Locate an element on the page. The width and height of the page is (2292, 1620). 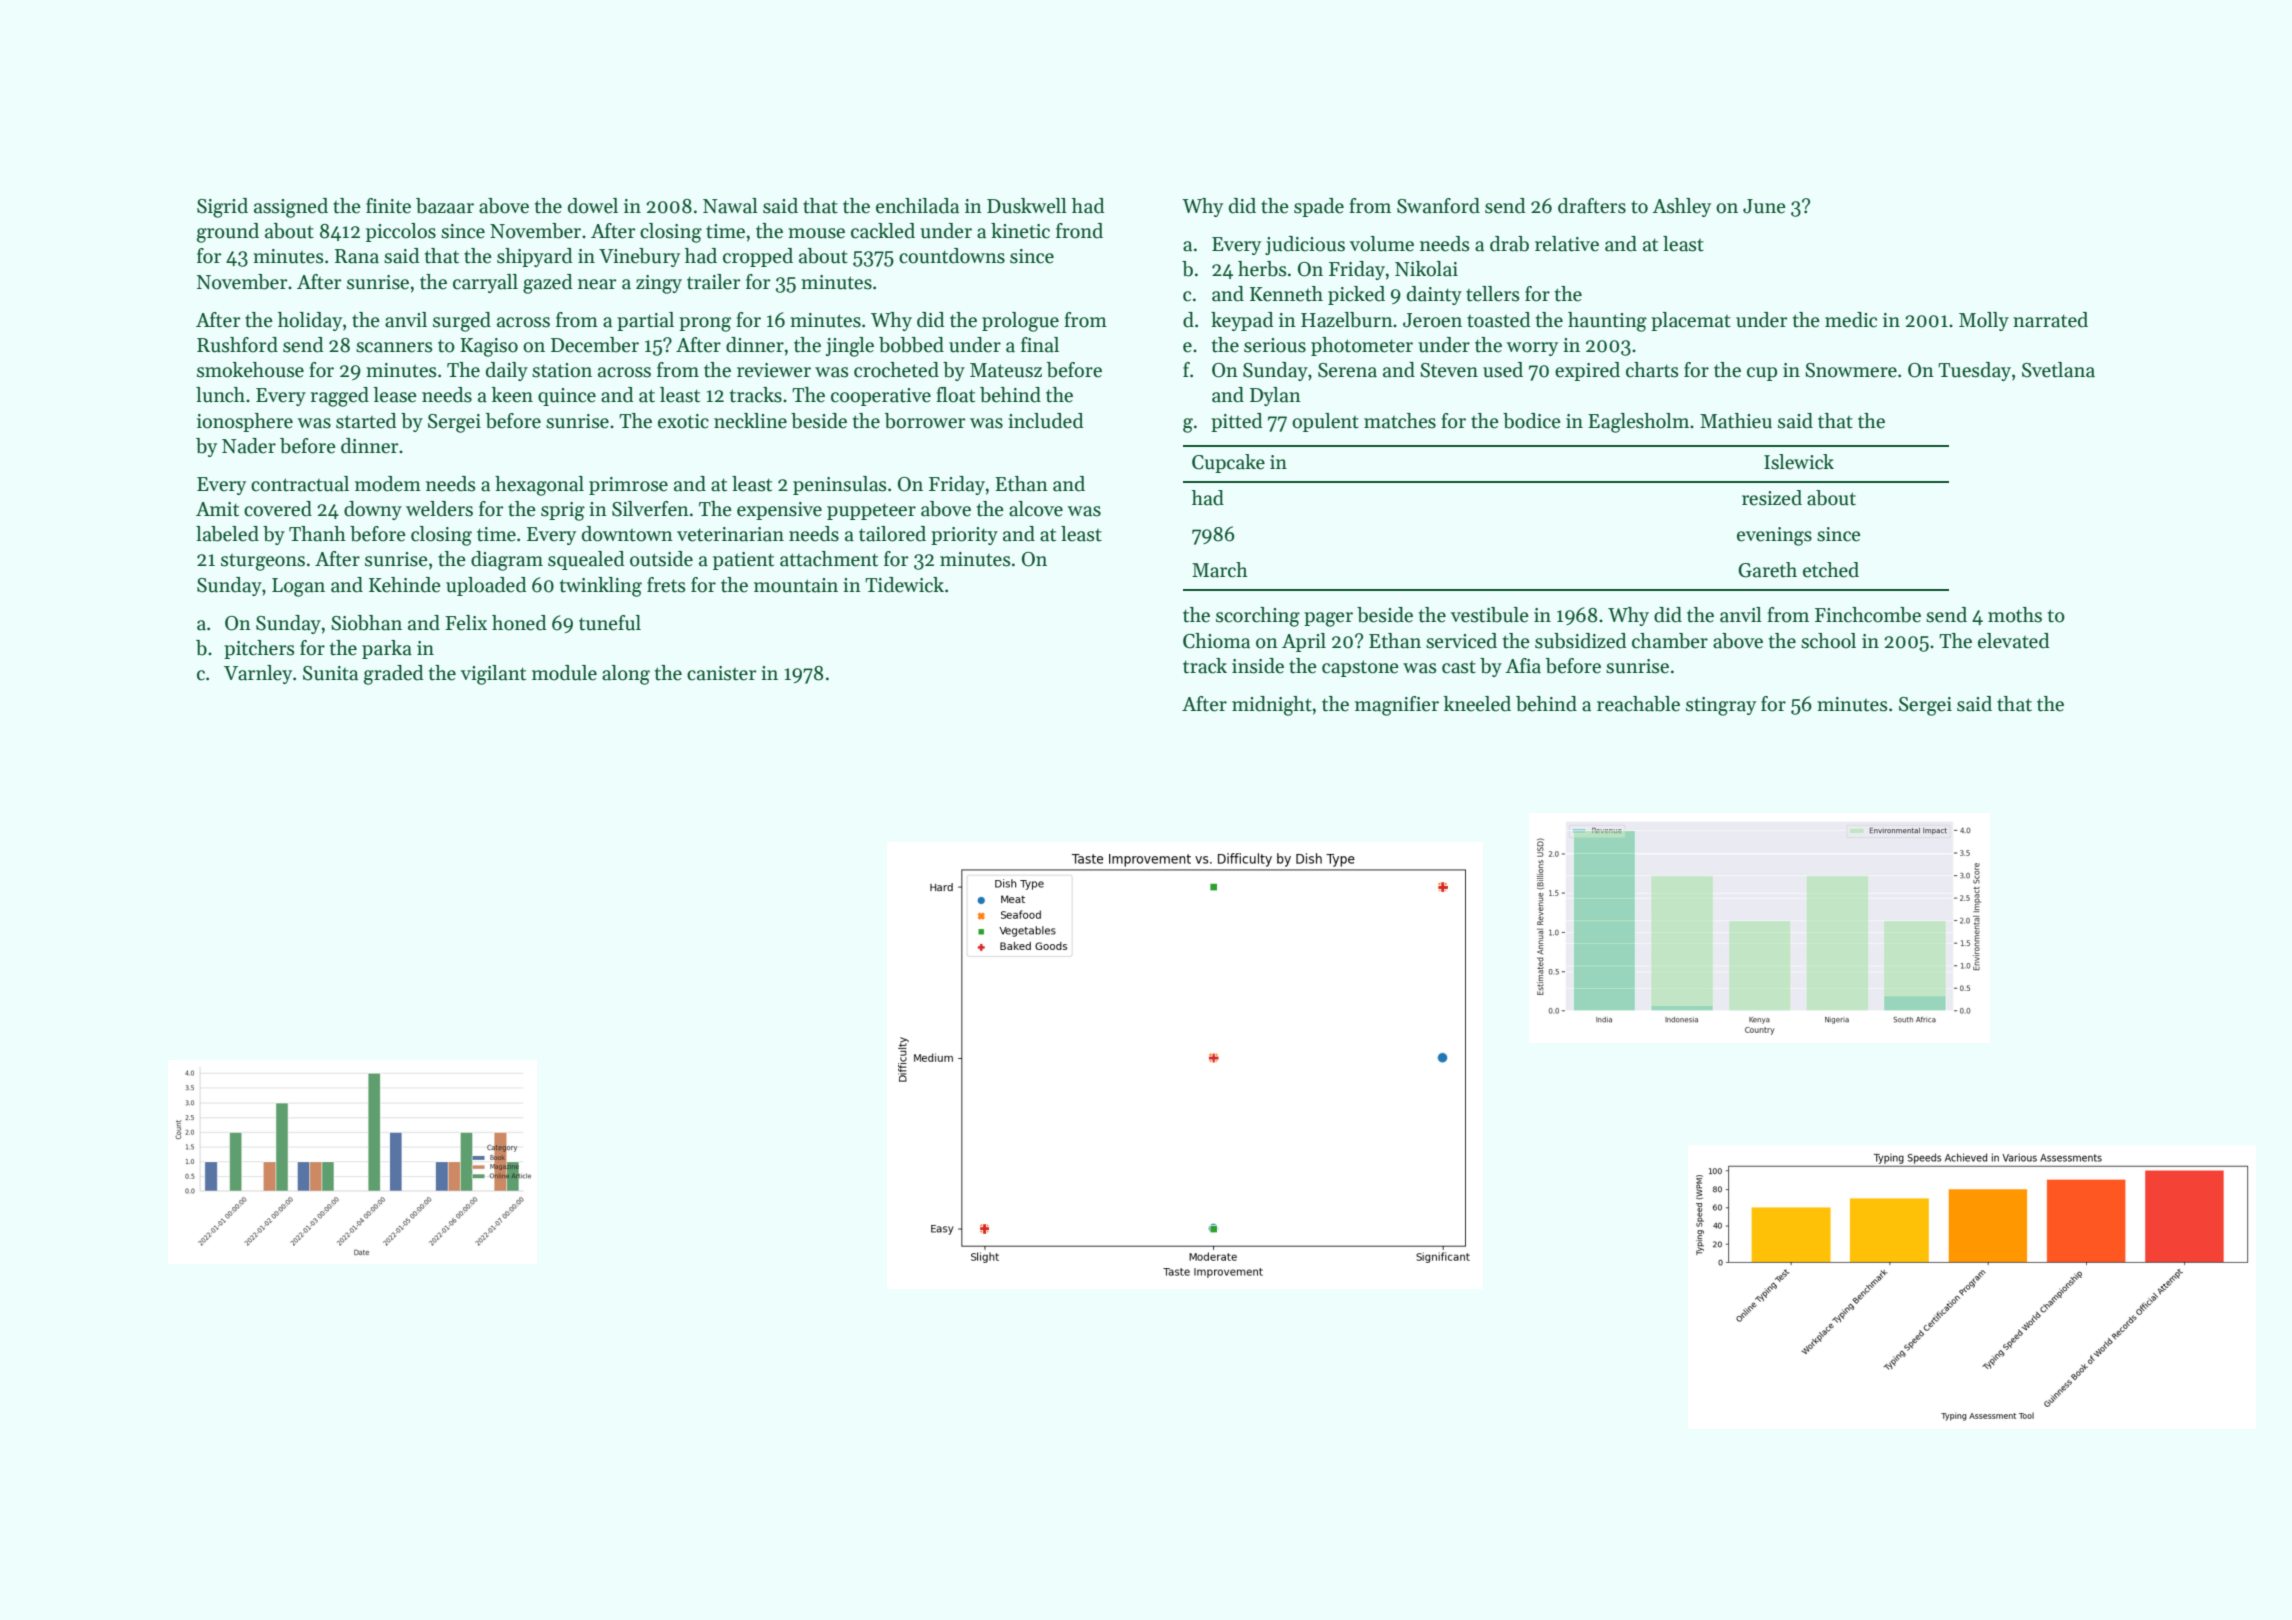
evenings is located at coordinates (1774, 536).
